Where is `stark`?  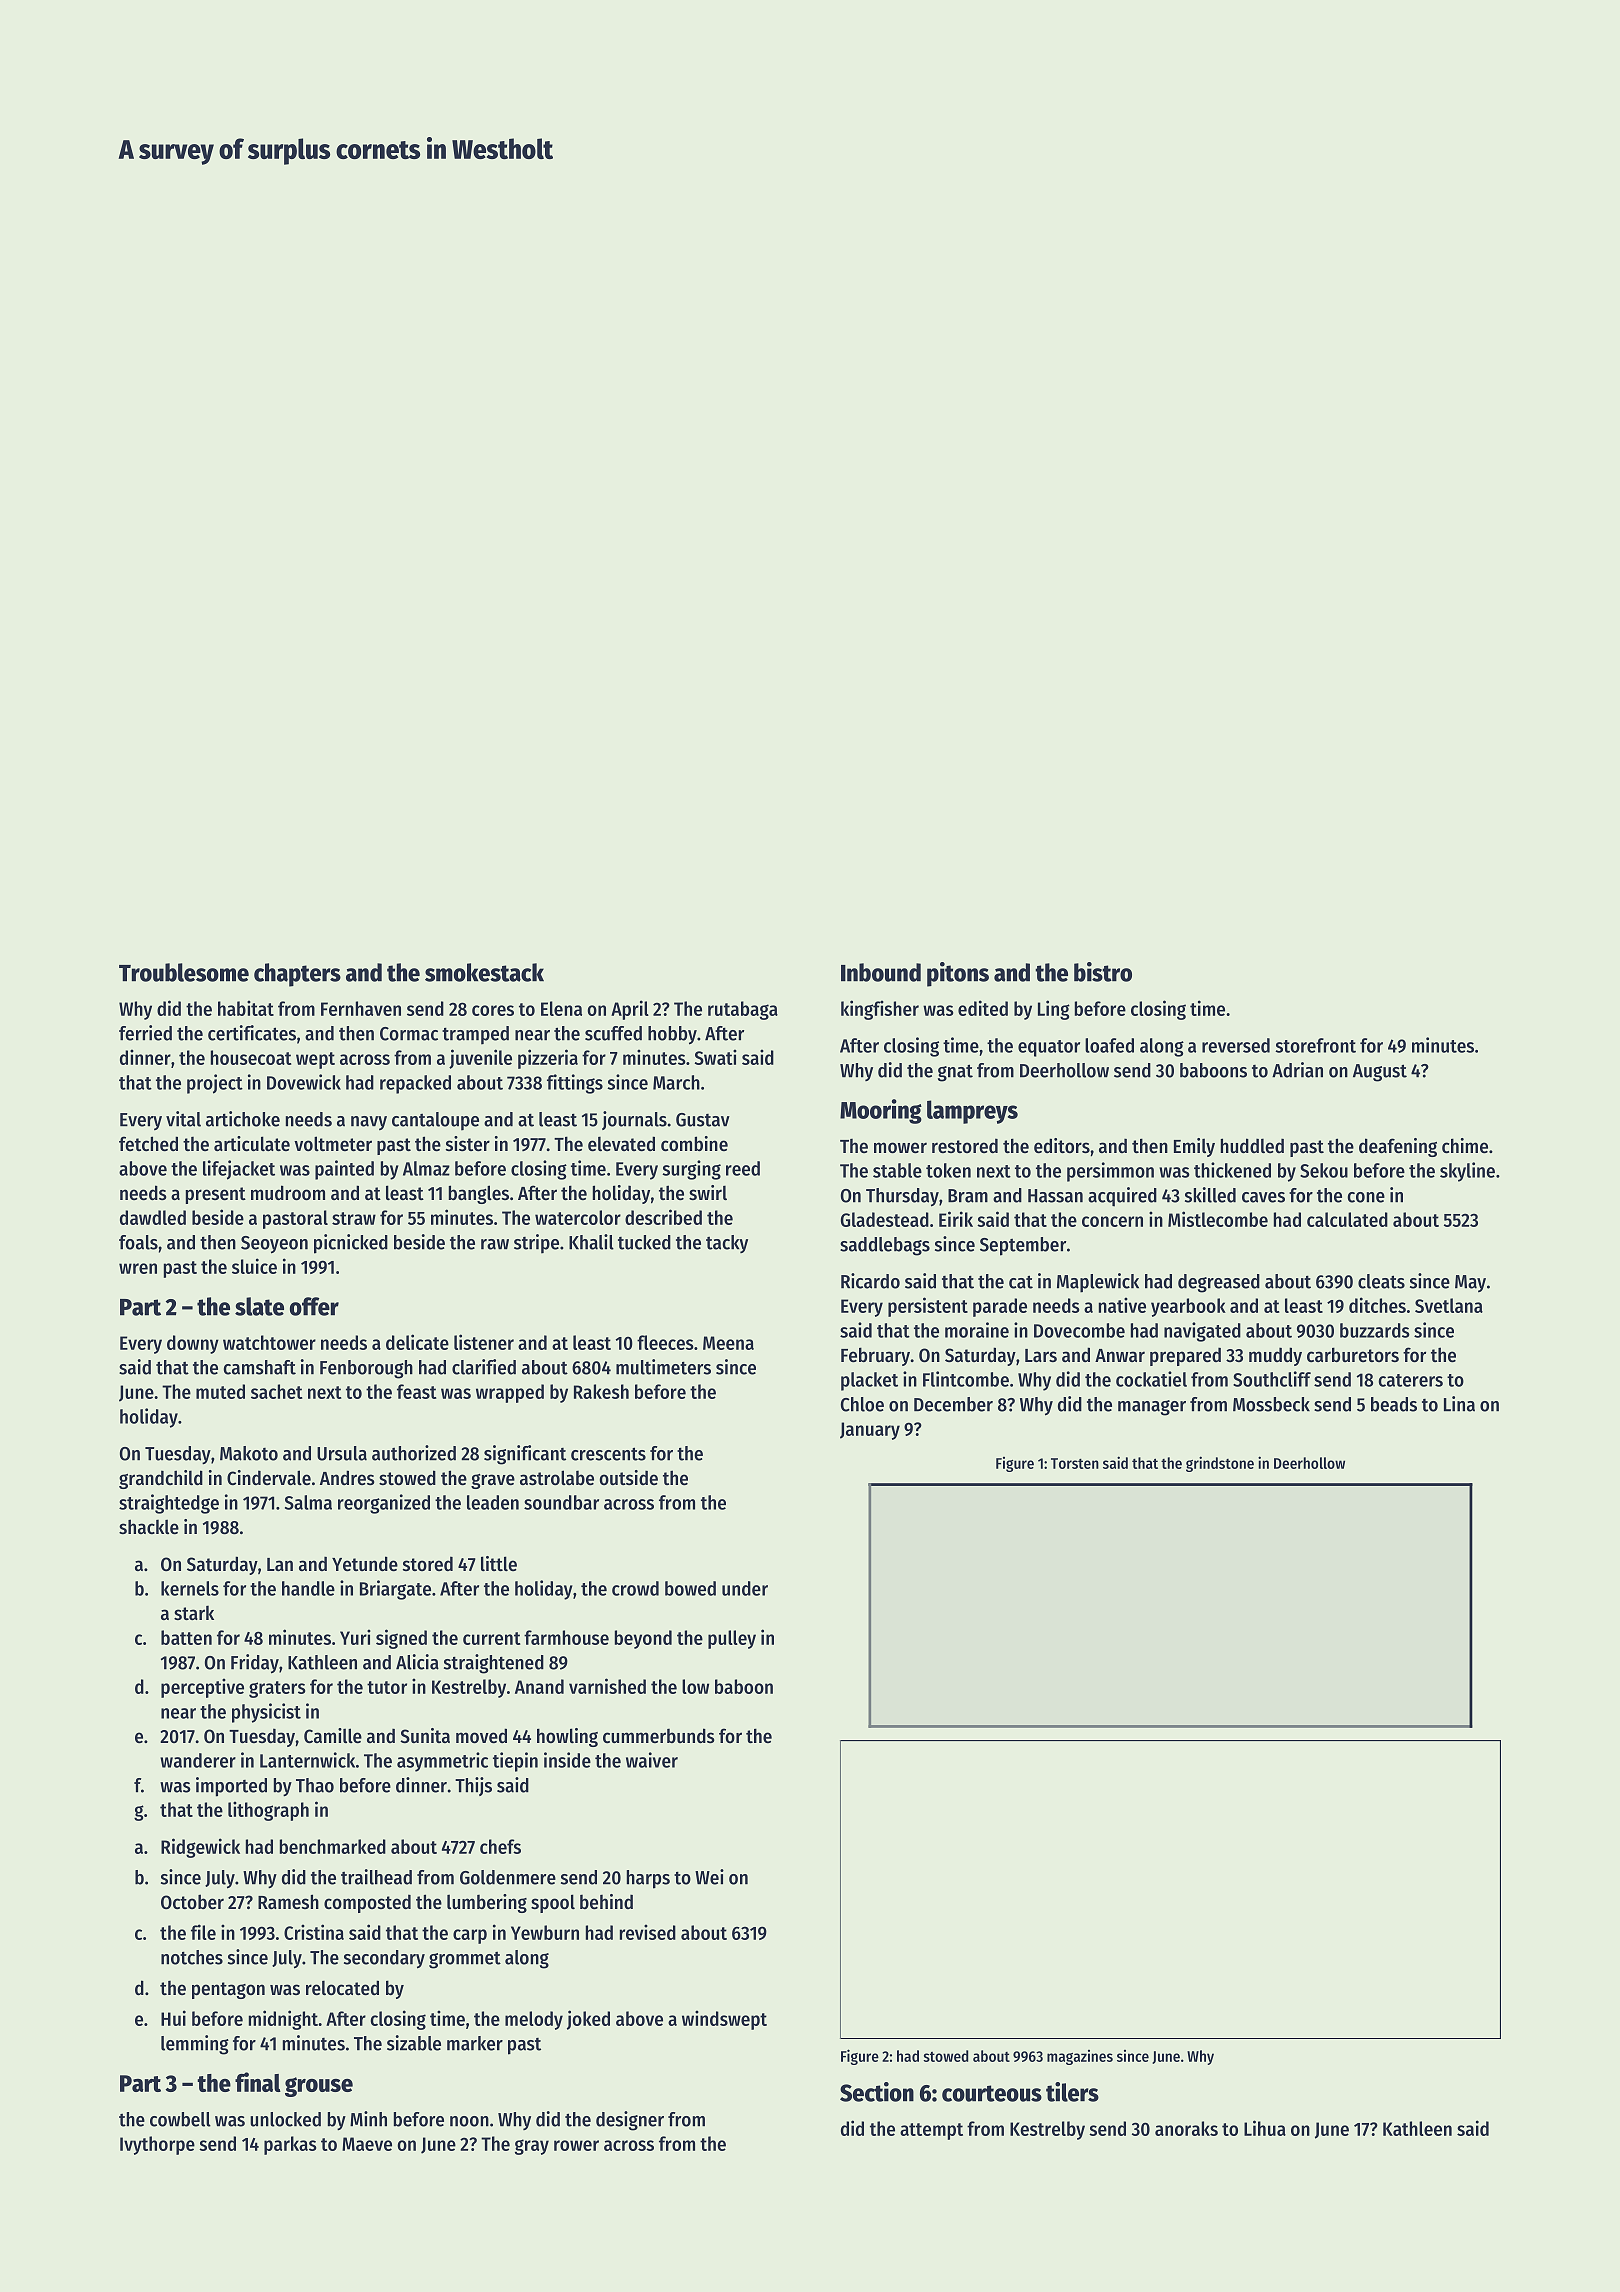
stark is located at coordinates (194, 1612).
